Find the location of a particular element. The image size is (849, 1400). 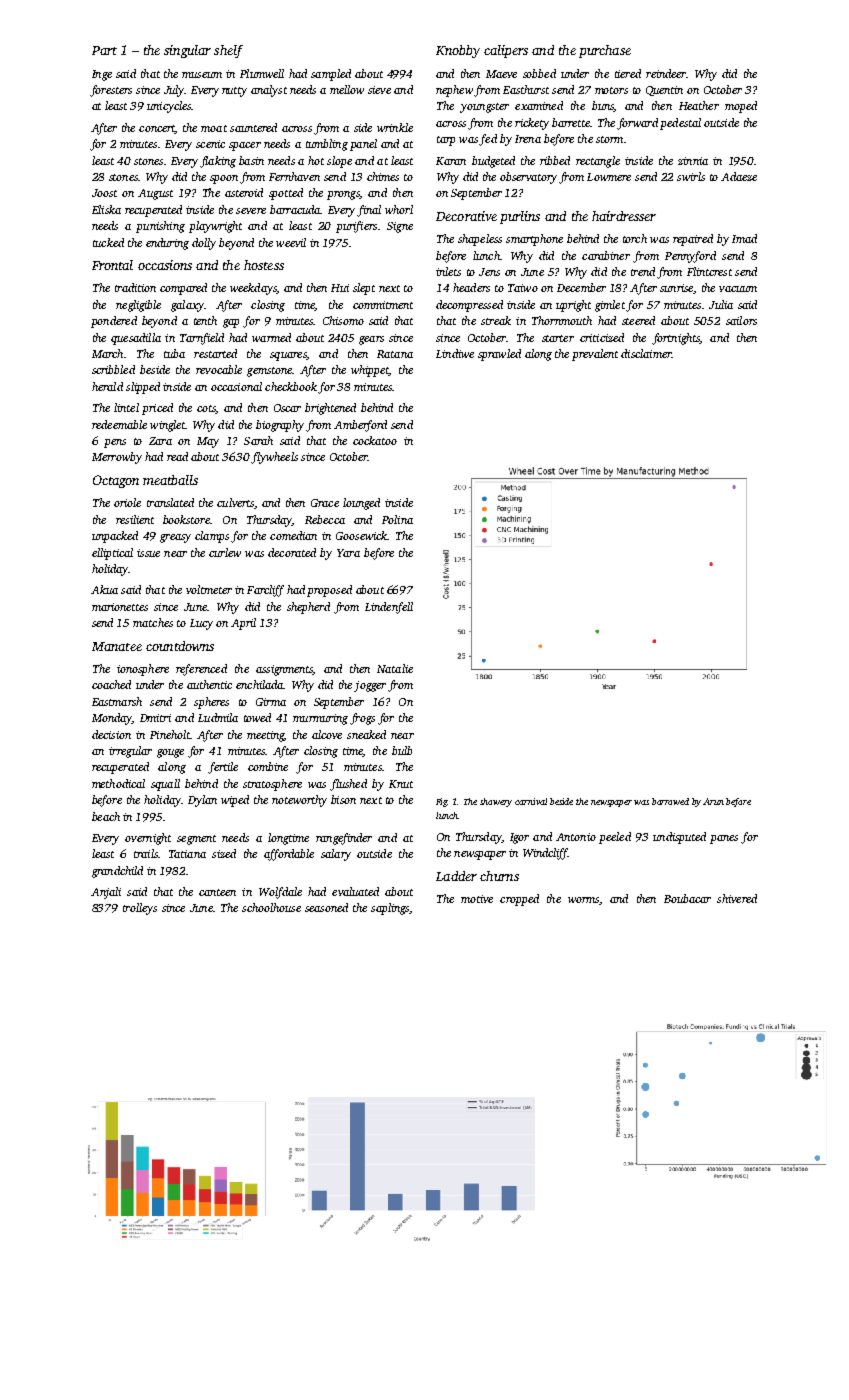

decision is located at coordinates (111, 734).
